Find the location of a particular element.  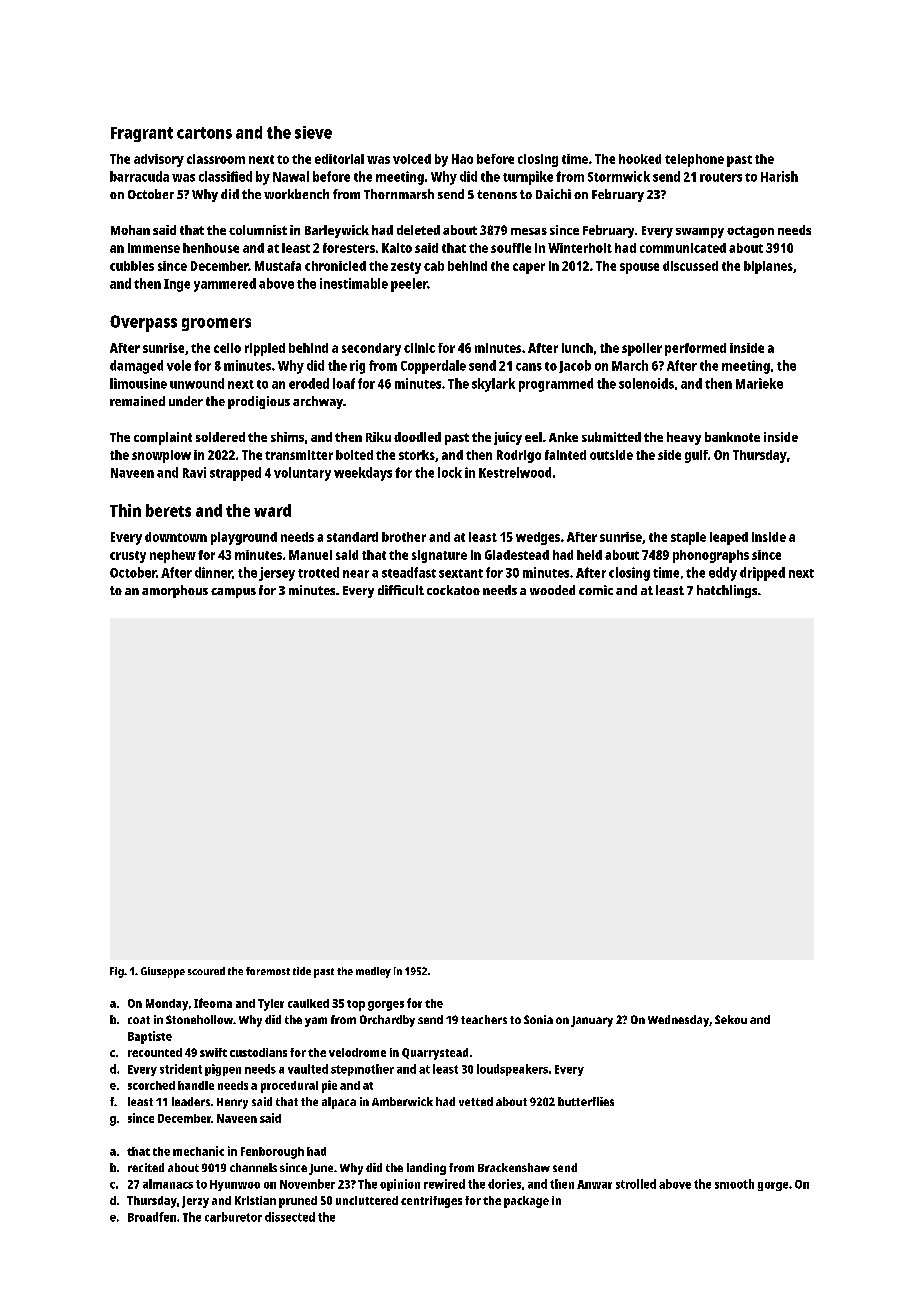

sieve is located at coordinates (313, 132).
